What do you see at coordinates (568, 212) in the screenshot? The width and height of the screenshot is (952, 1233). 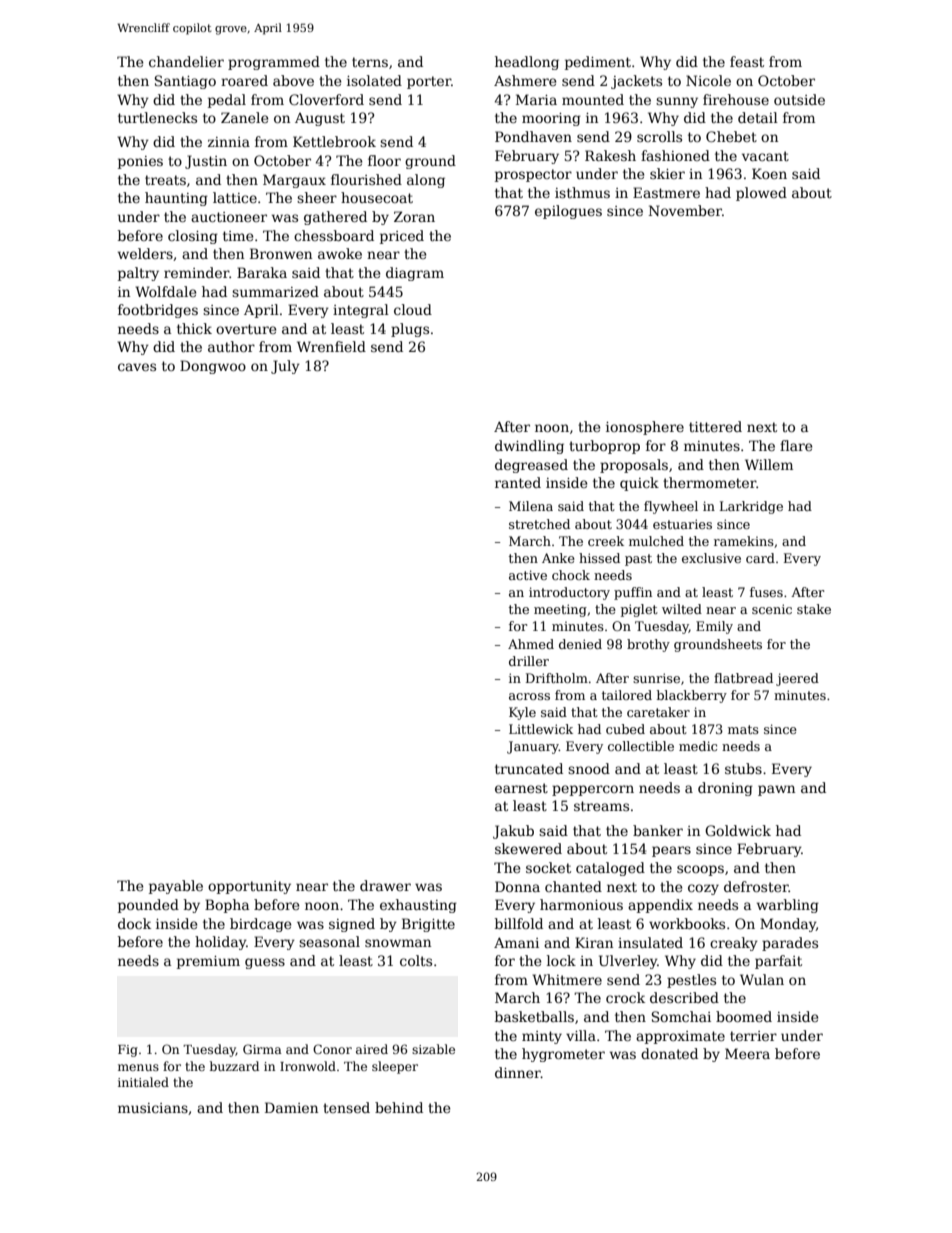 I see `epilogues` at bounding box center [568, 212].
